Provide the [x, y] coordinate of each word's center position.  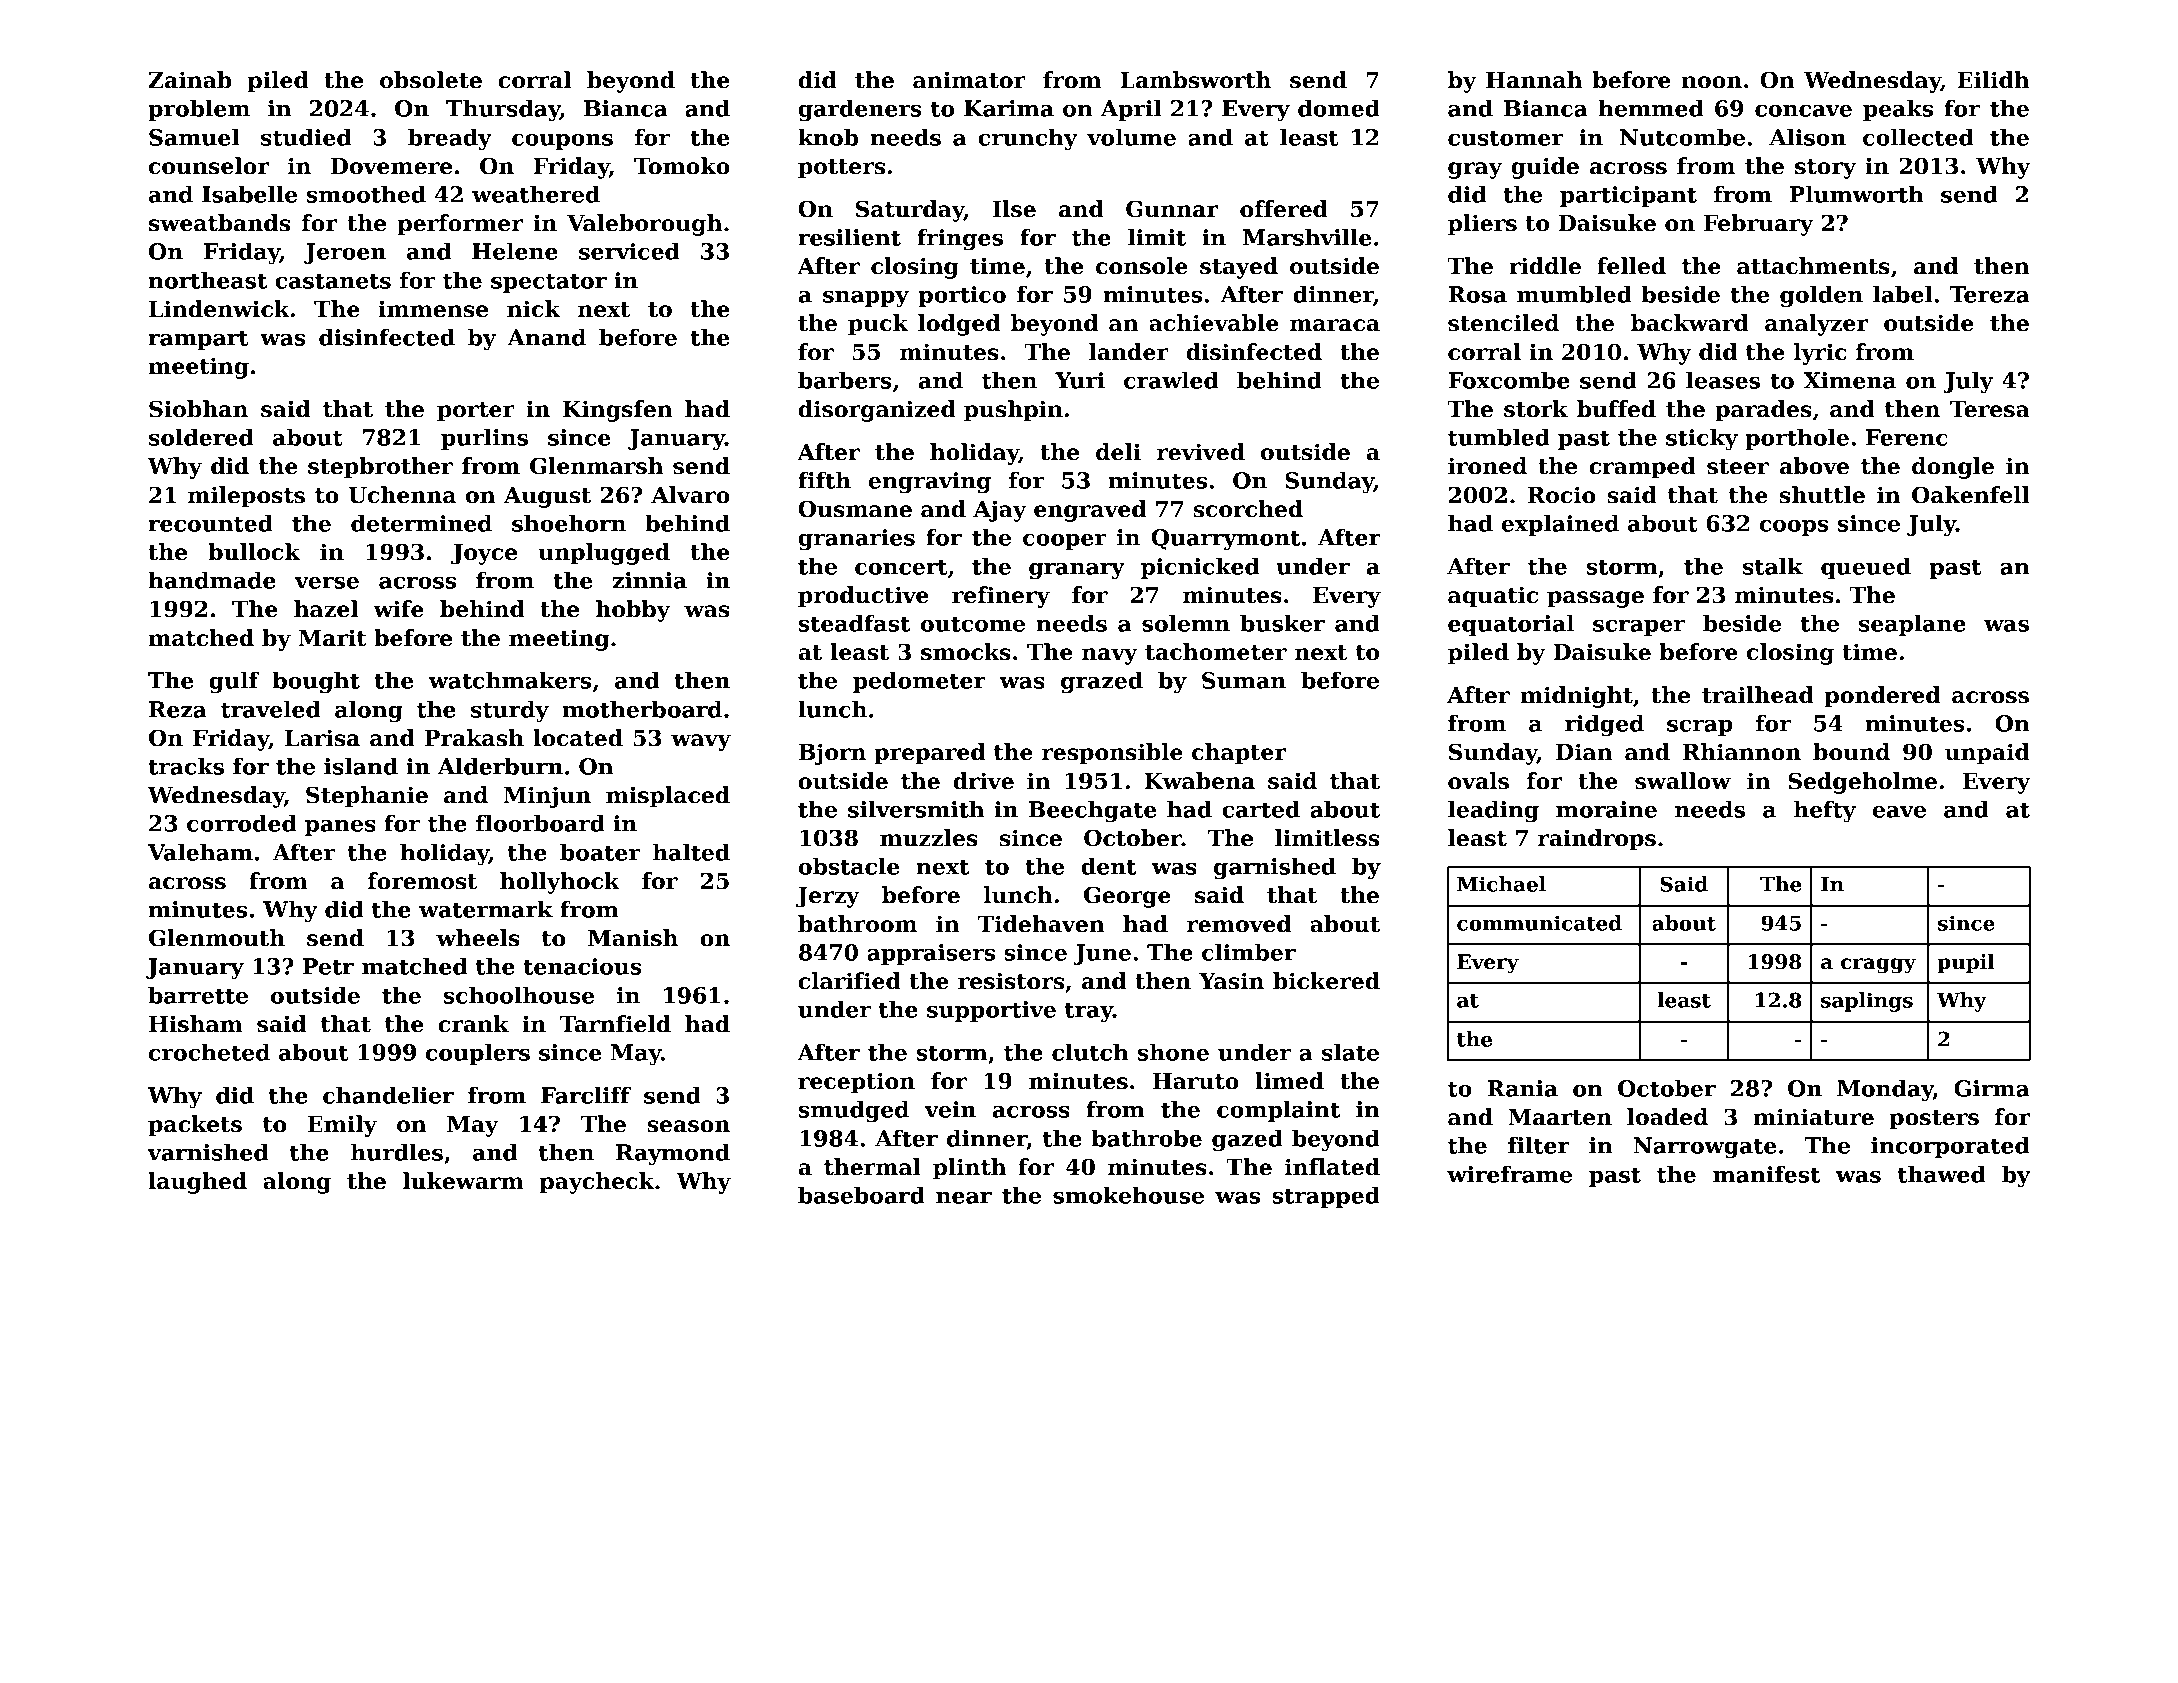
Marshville [1307, 237]
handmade [212, 580]
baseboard [861, 1195]
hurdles [397, 1152]
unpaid [1987, 754]
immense [433, 309]
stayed [1239, 268]
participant [1628, 196]
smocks [966, 652]
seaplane [1912, 625]
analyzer [1816, 325]
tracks [186, 766]
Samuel [194, 137]
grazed [1102, 682]
